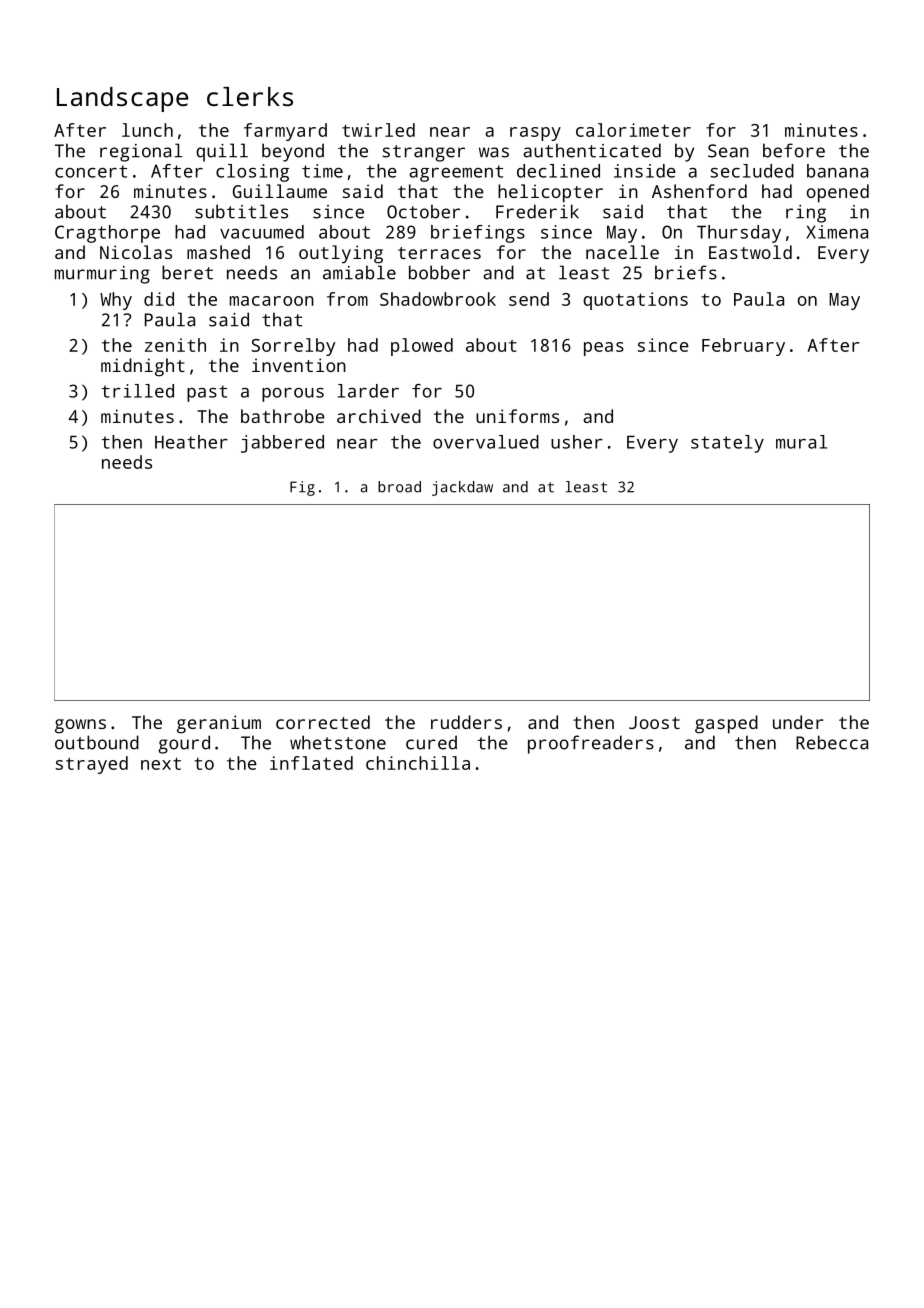  What do you see at coordinates (462, 488) in the page?
I see `jackdaw` at bounding box center [462, 488].
